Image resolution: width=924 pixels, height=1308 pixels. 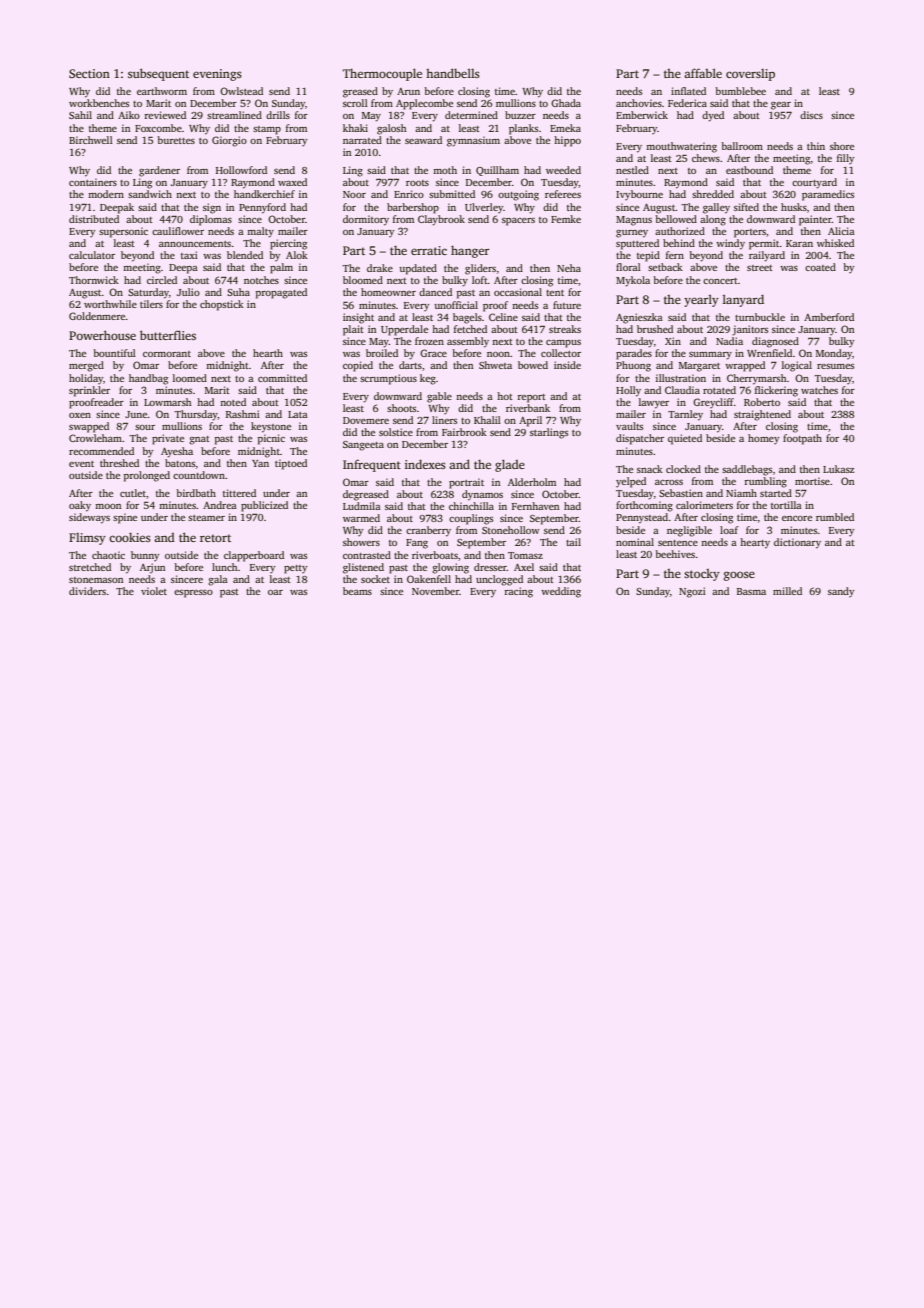 I want to click on Ghada, so click(x=566, y=103).
